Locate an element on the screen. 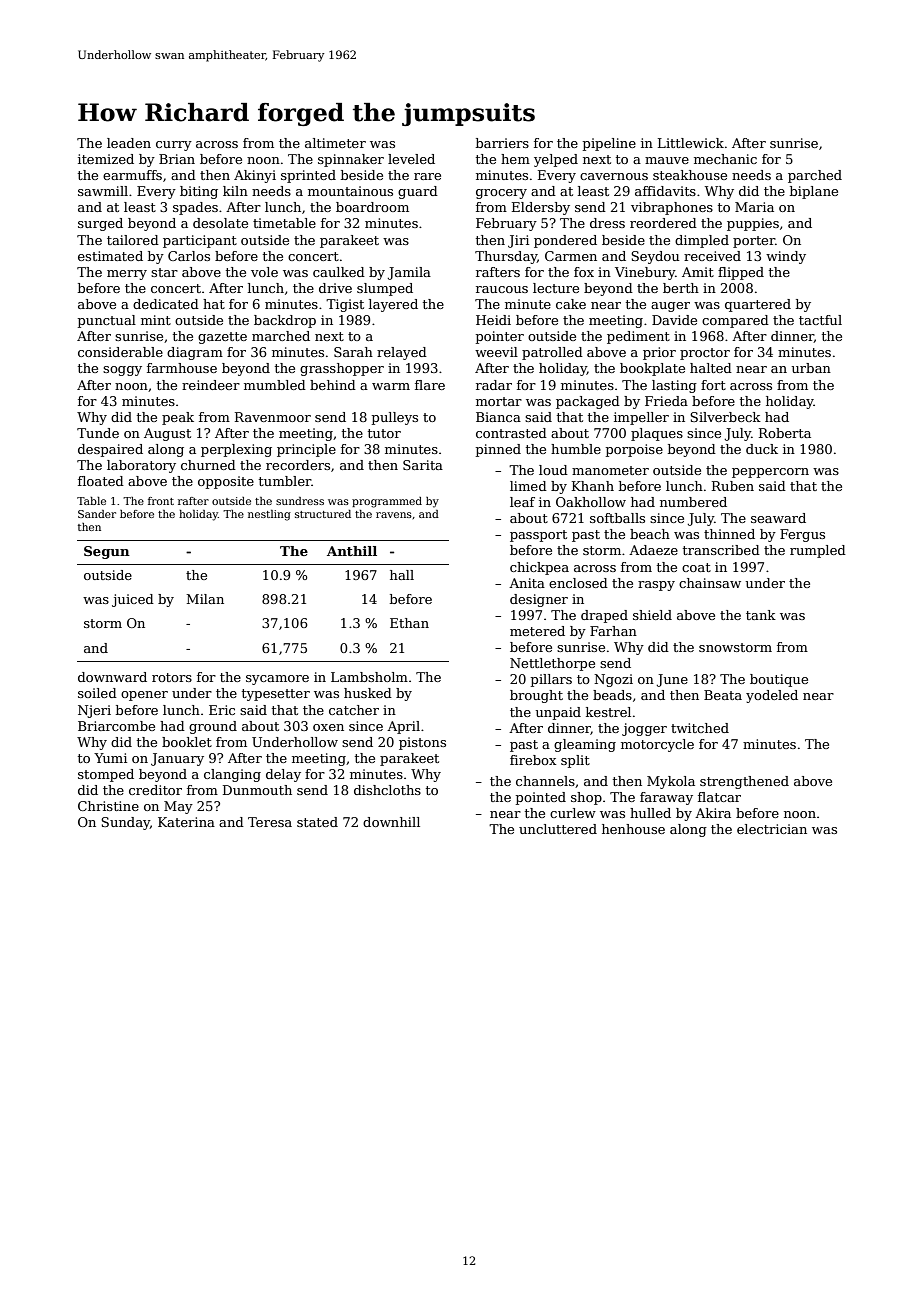  yodeled is located at coordinates (772, 696).
